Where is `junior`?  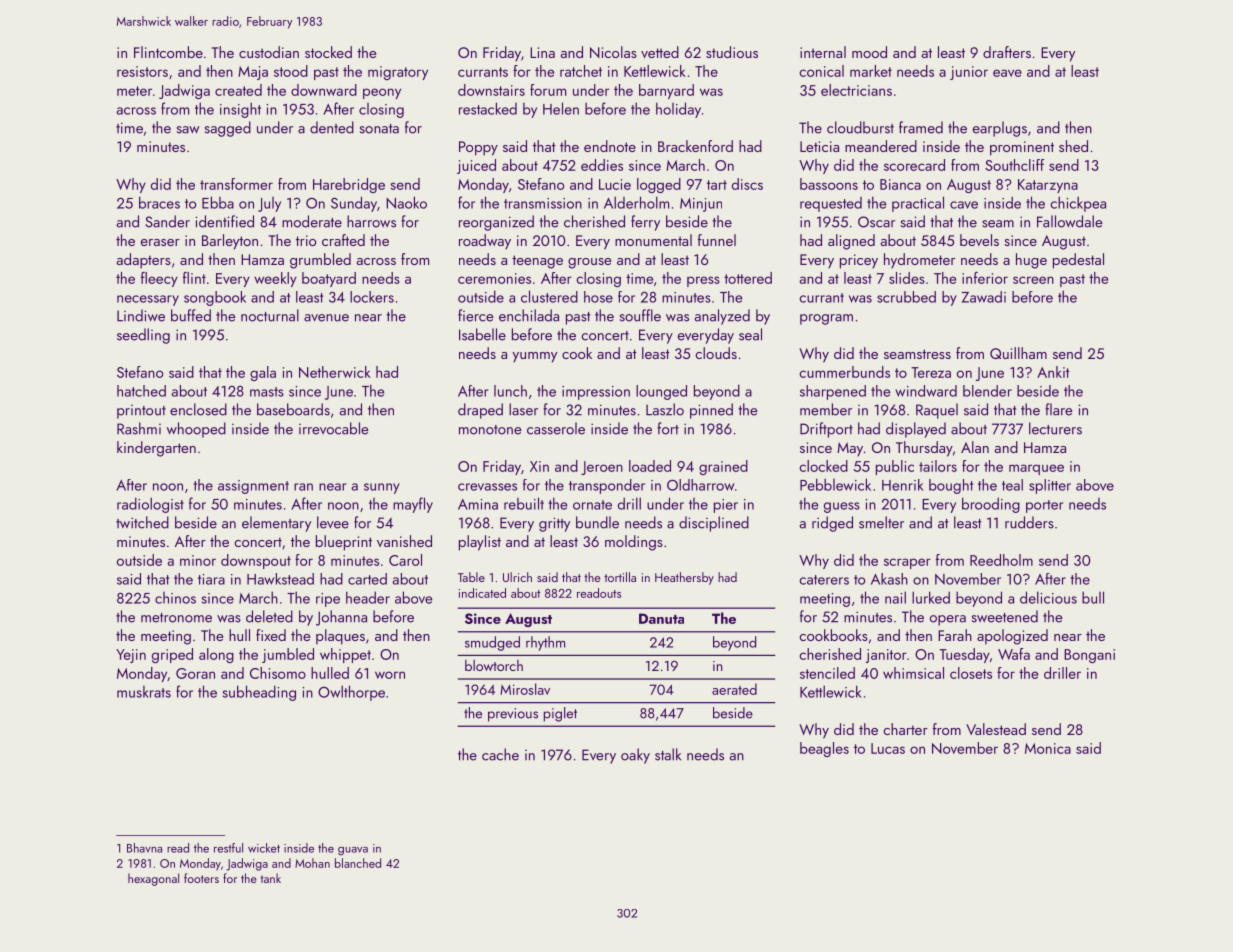 junior is located at coordinates (969, 73).
